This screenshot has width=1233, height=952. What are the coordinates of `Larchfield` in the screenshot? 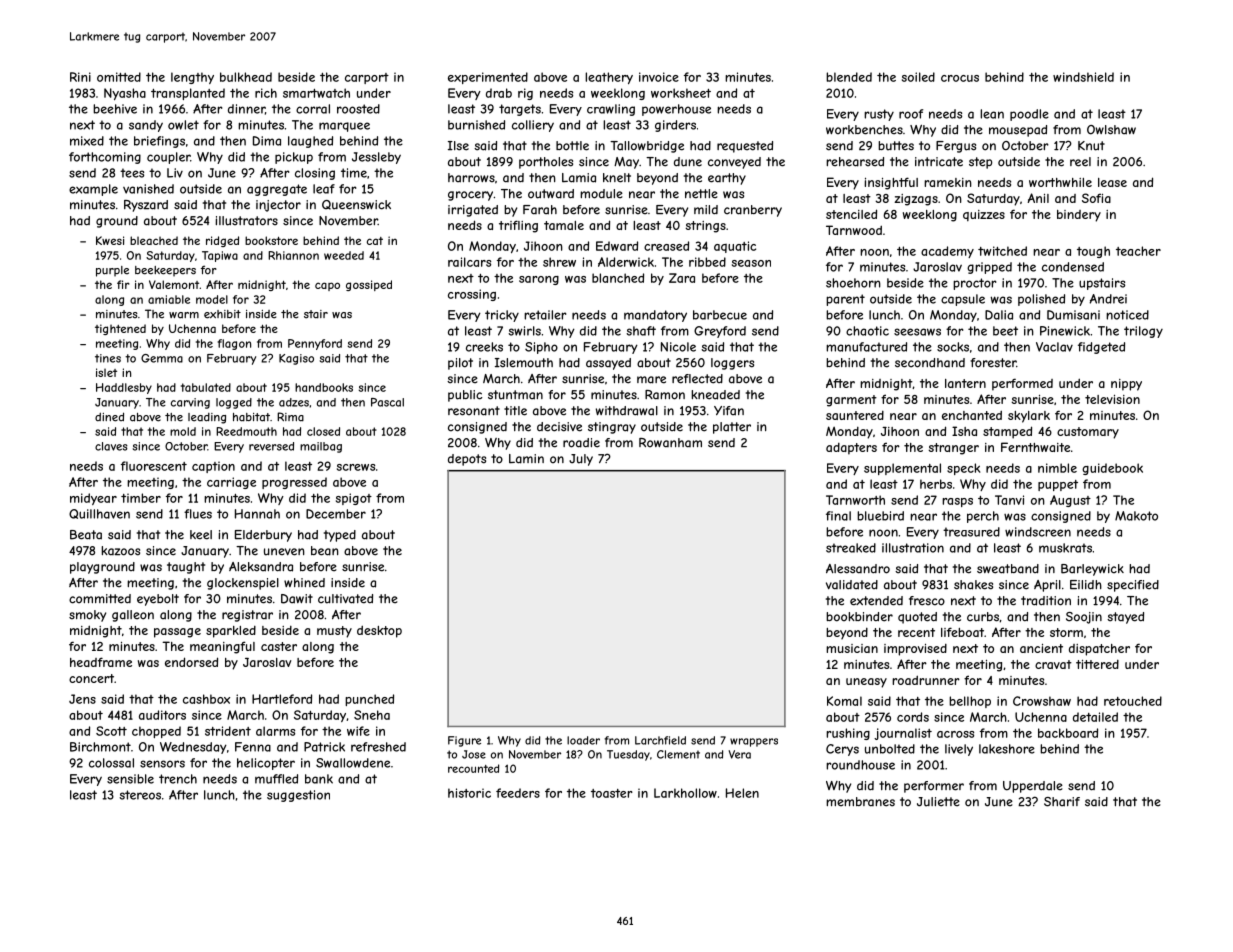 It's located at (660, 740).
